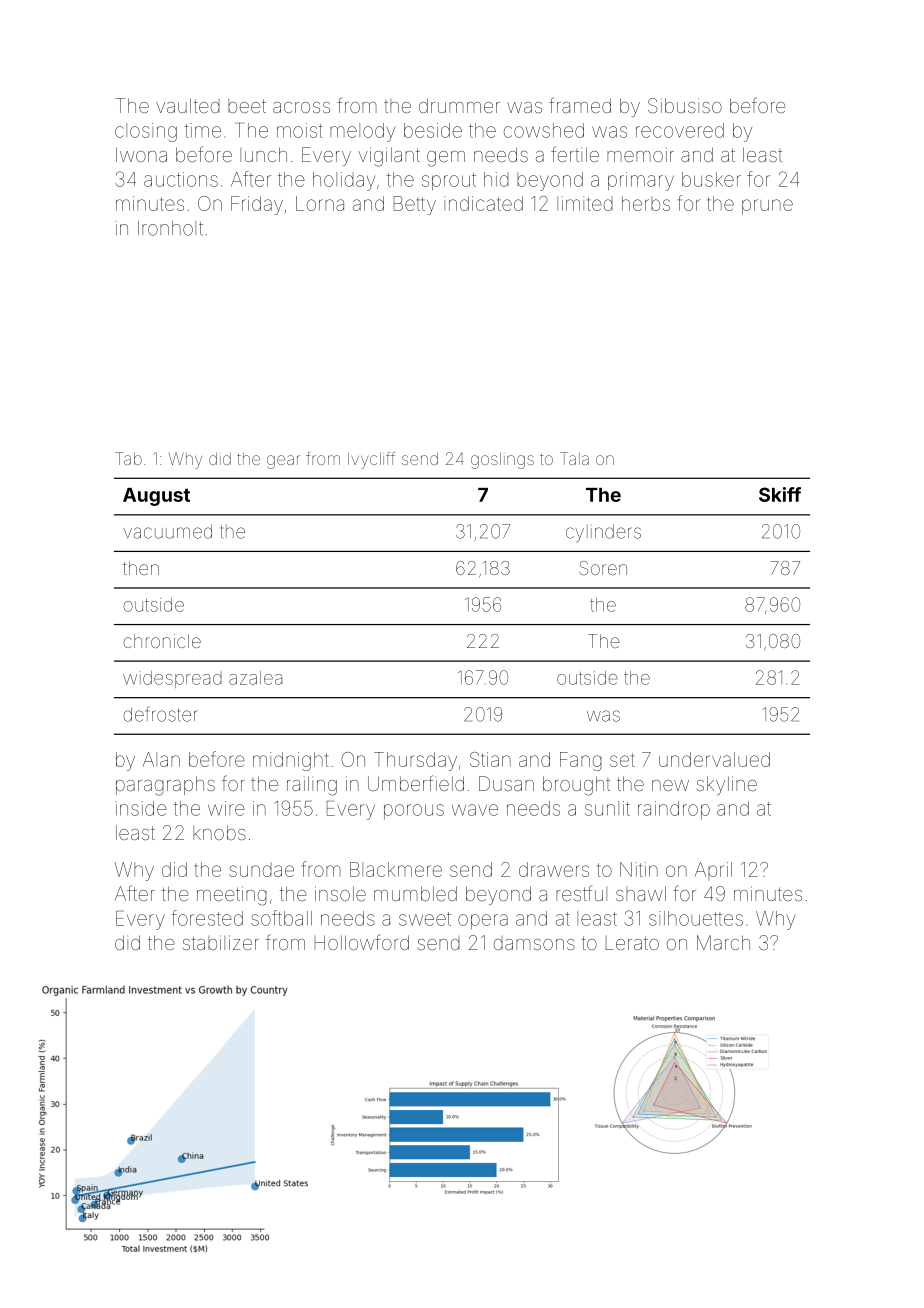  I want to click on Iwona, so click(141, 154).
